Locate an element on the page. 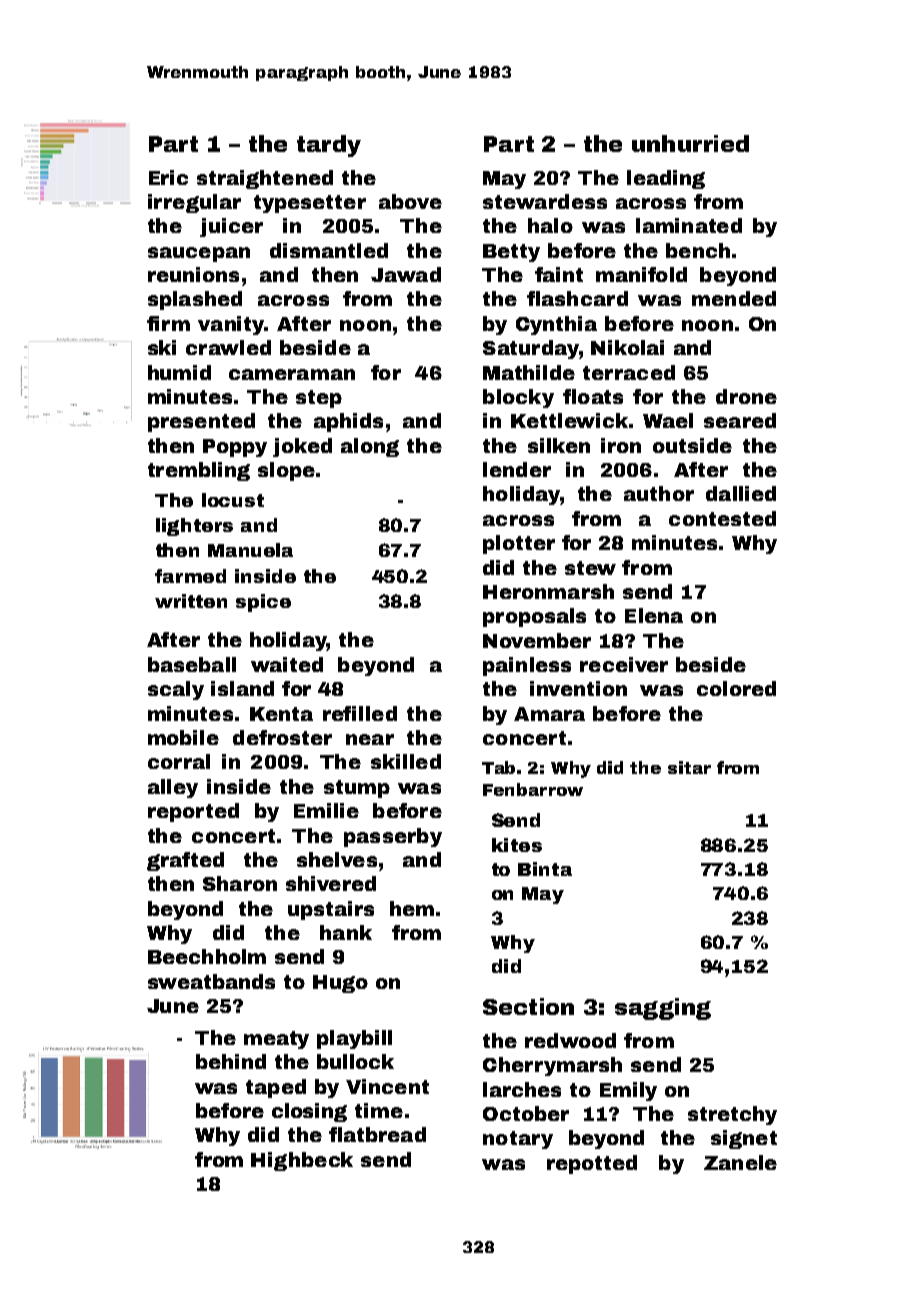 The height and width of the document is (1311, 924). leading is located at coordinates (666, 179).
